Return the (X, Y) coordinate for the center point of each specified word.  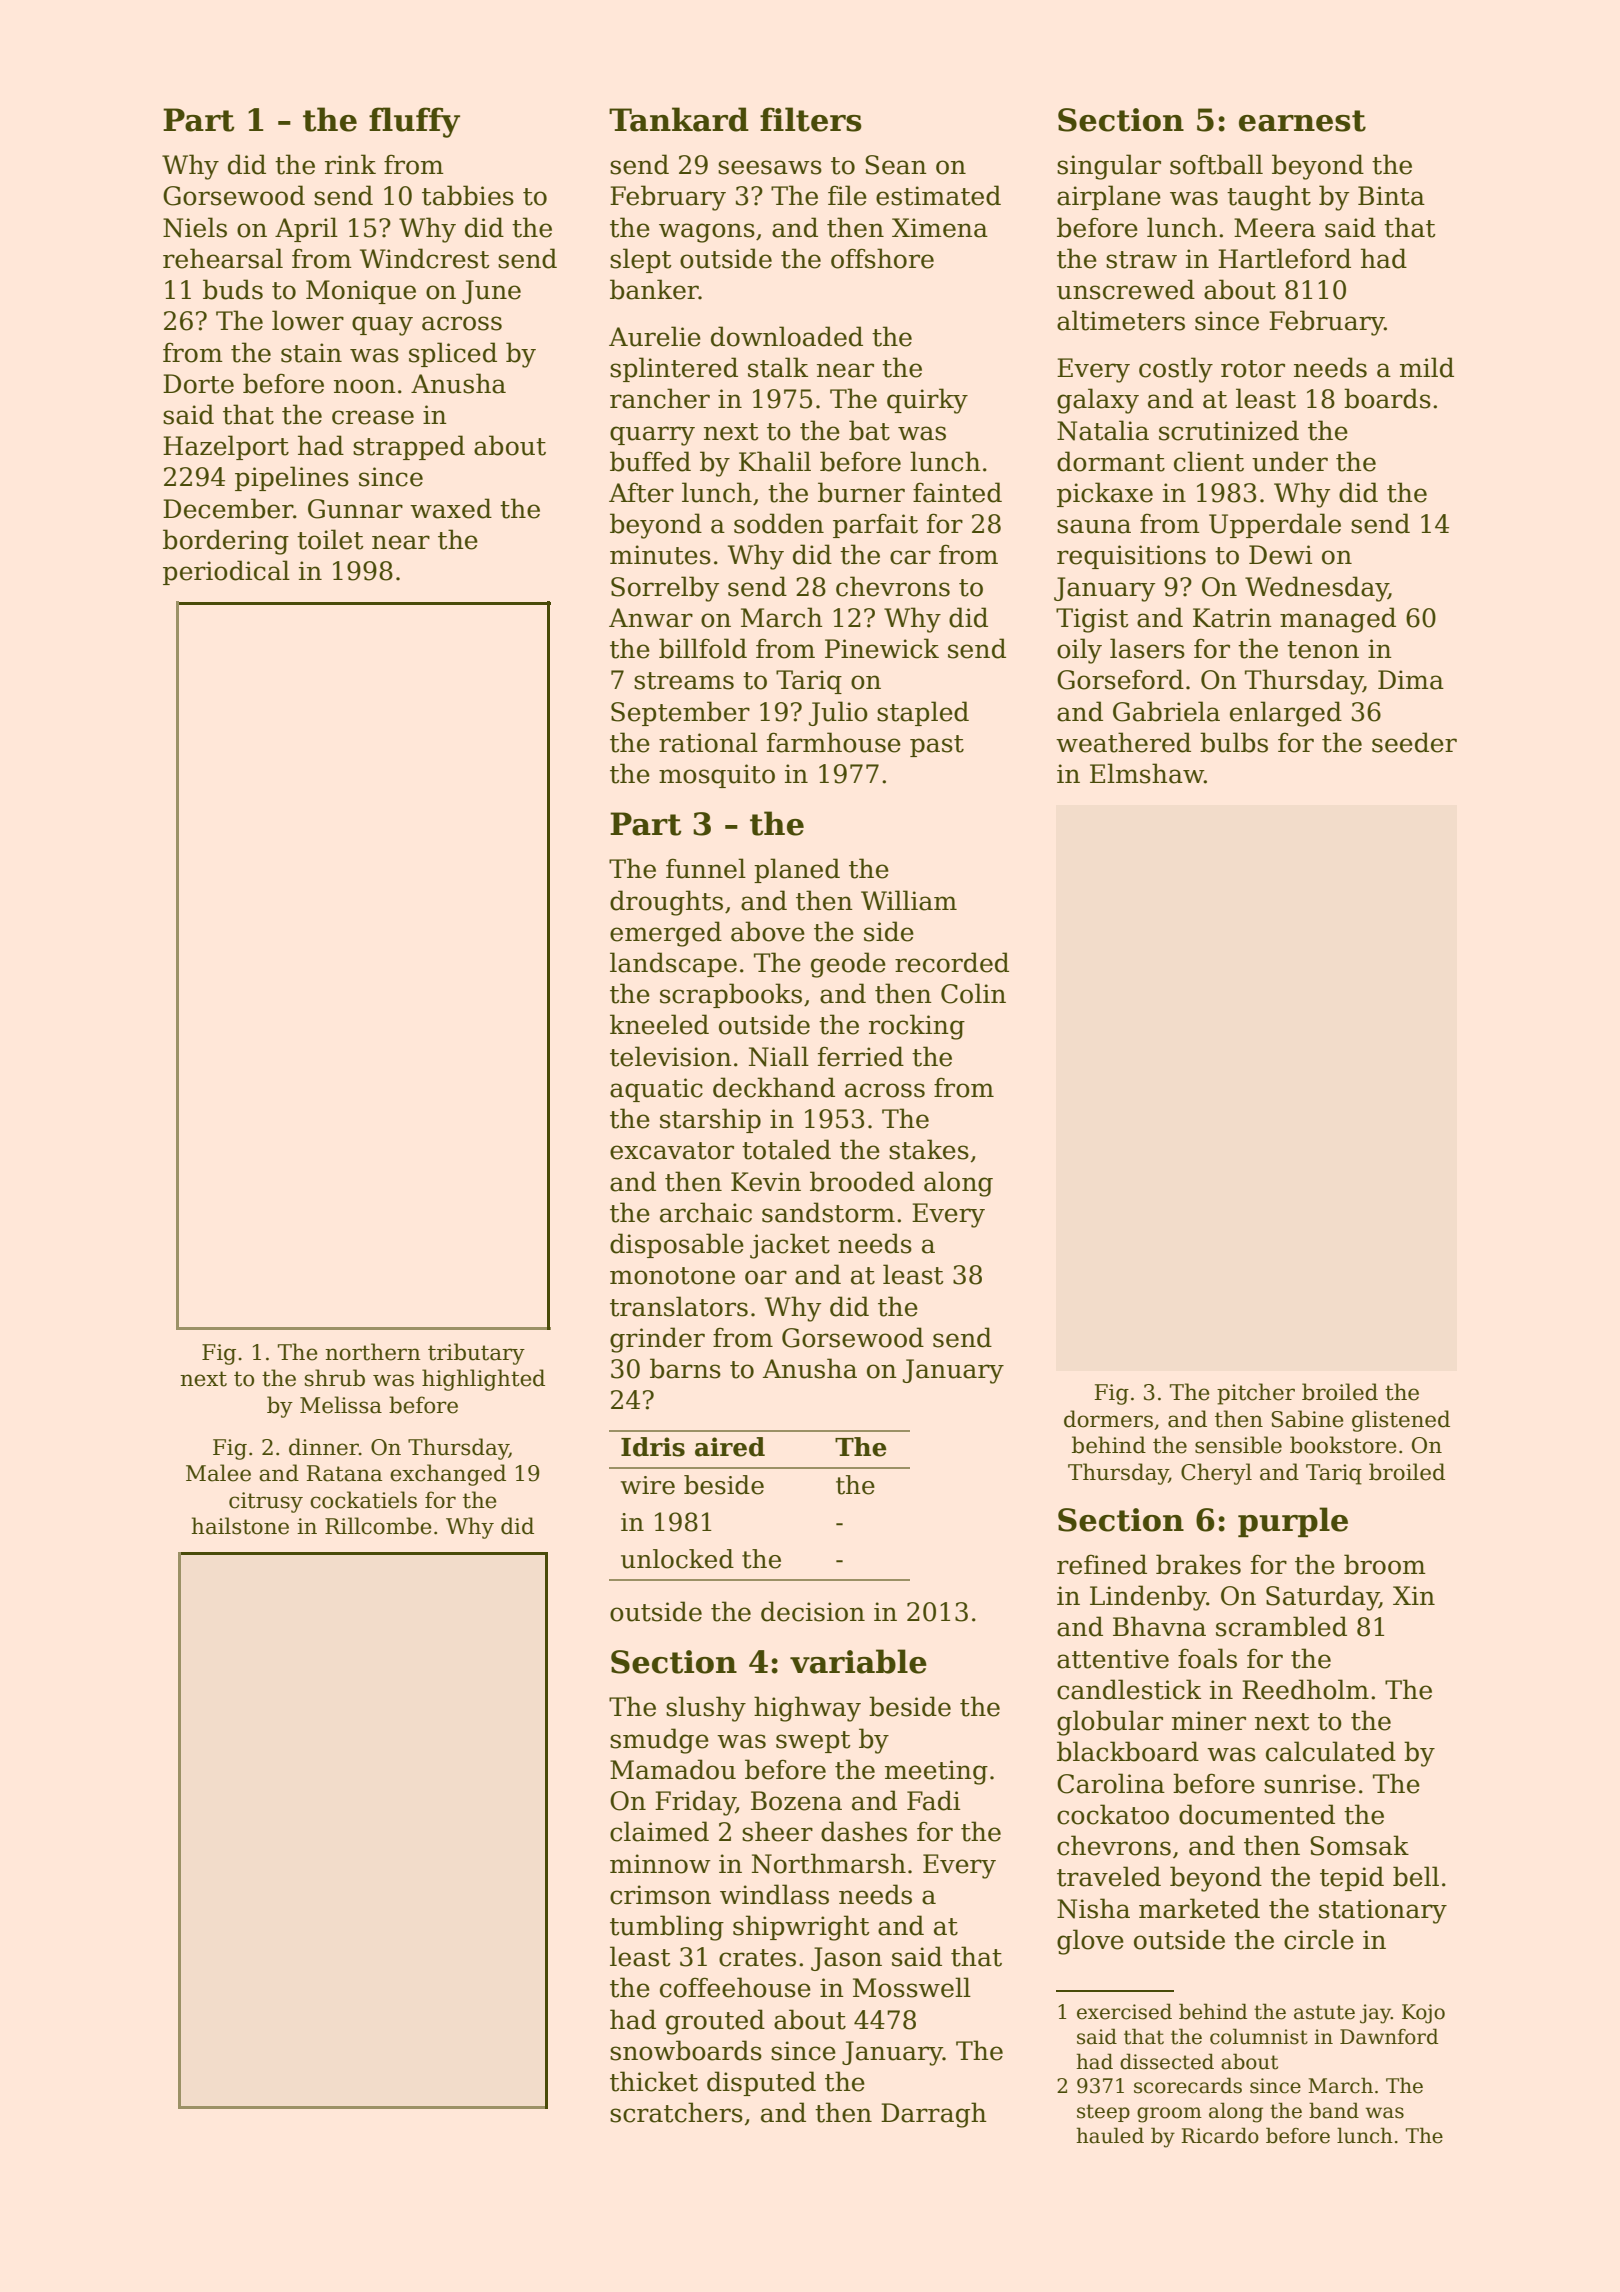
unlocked (677, 1559)
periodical (226, 572)
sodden (779, 523)
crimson (660, 1895)
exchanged (448, 1475)
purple (1293, 1522)
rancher (660, 398)
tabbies (468, 195)
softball (1216, 164)
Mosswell (912, 1987)
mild (1427, 367)
